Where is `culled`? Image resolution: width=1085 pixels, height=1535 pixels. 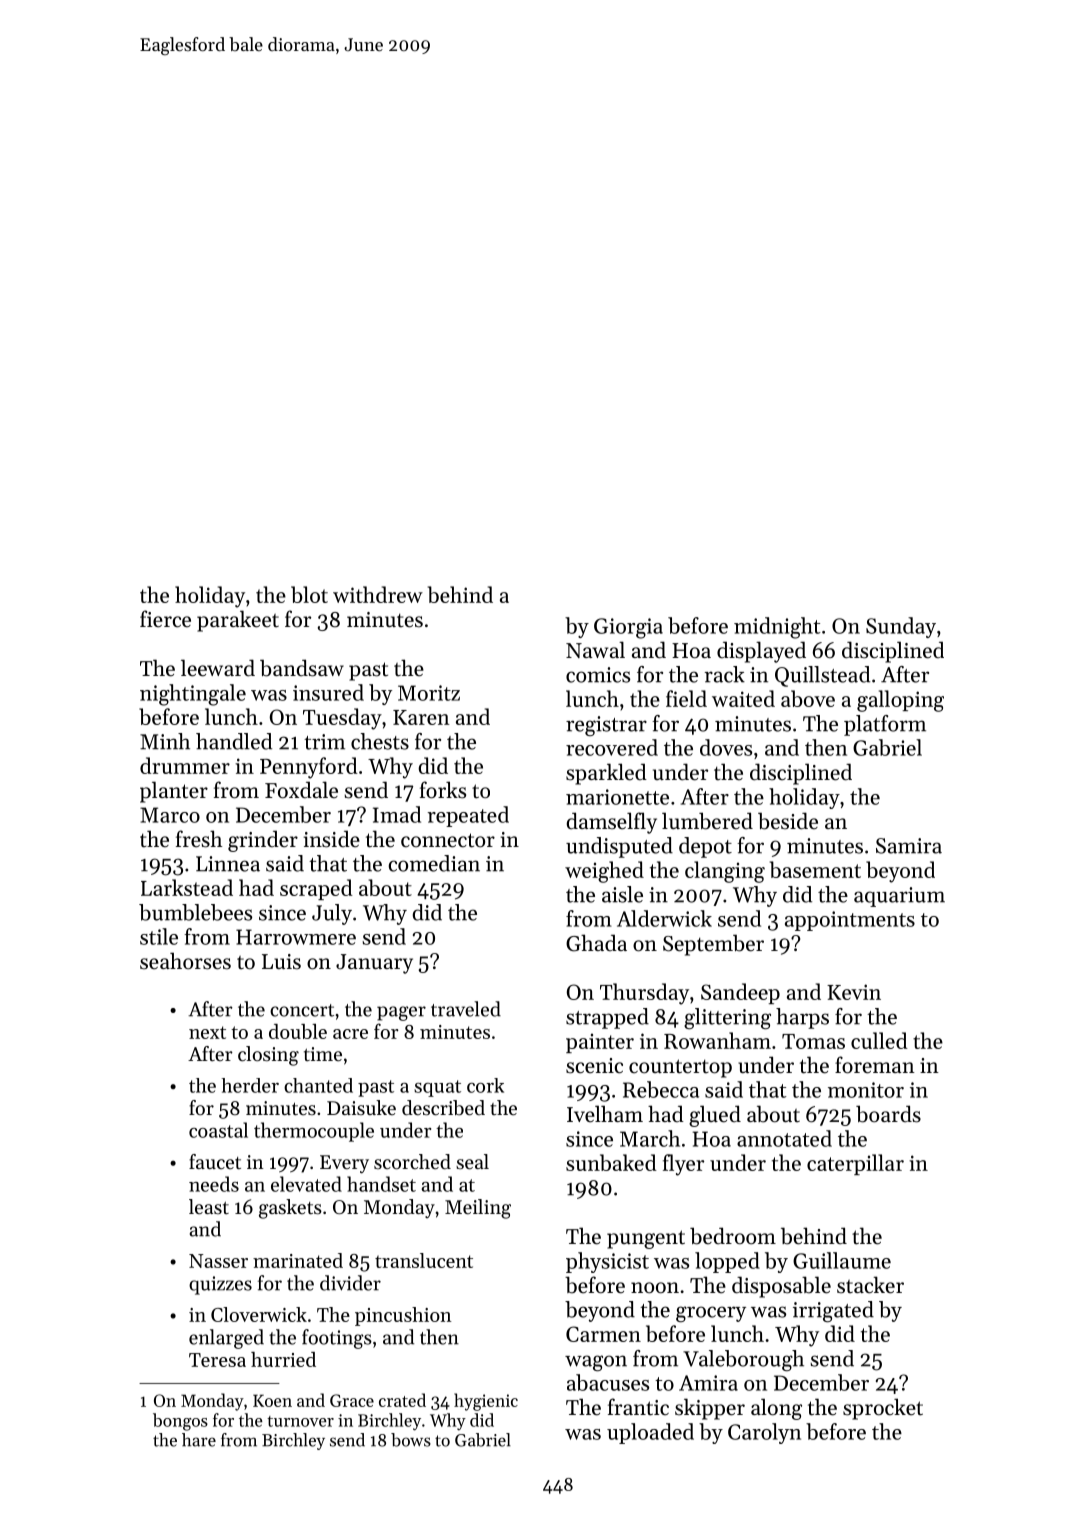
culled is located at coordinates (879, 1040).
